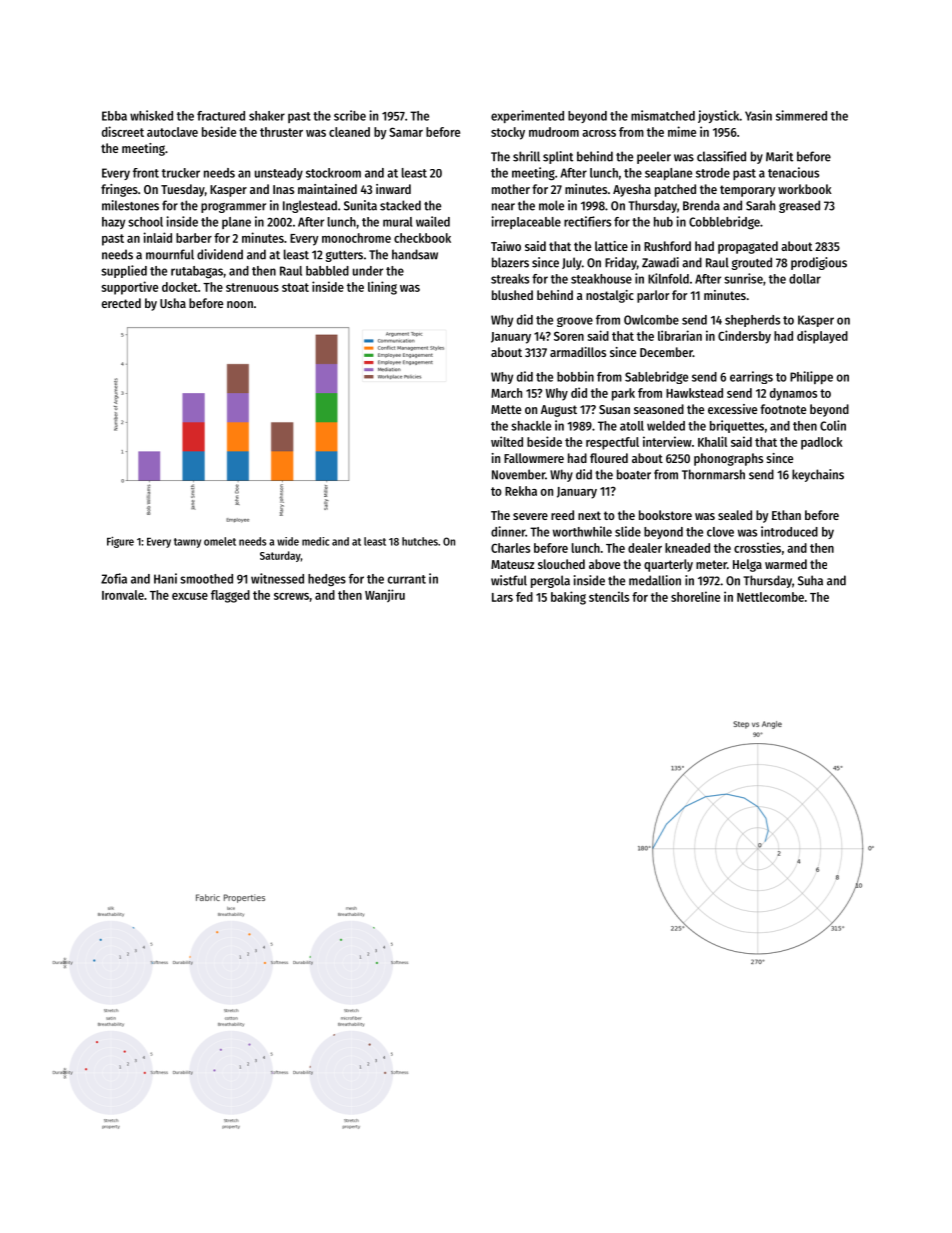  I want to click on shepherds, so click(752, 321).
